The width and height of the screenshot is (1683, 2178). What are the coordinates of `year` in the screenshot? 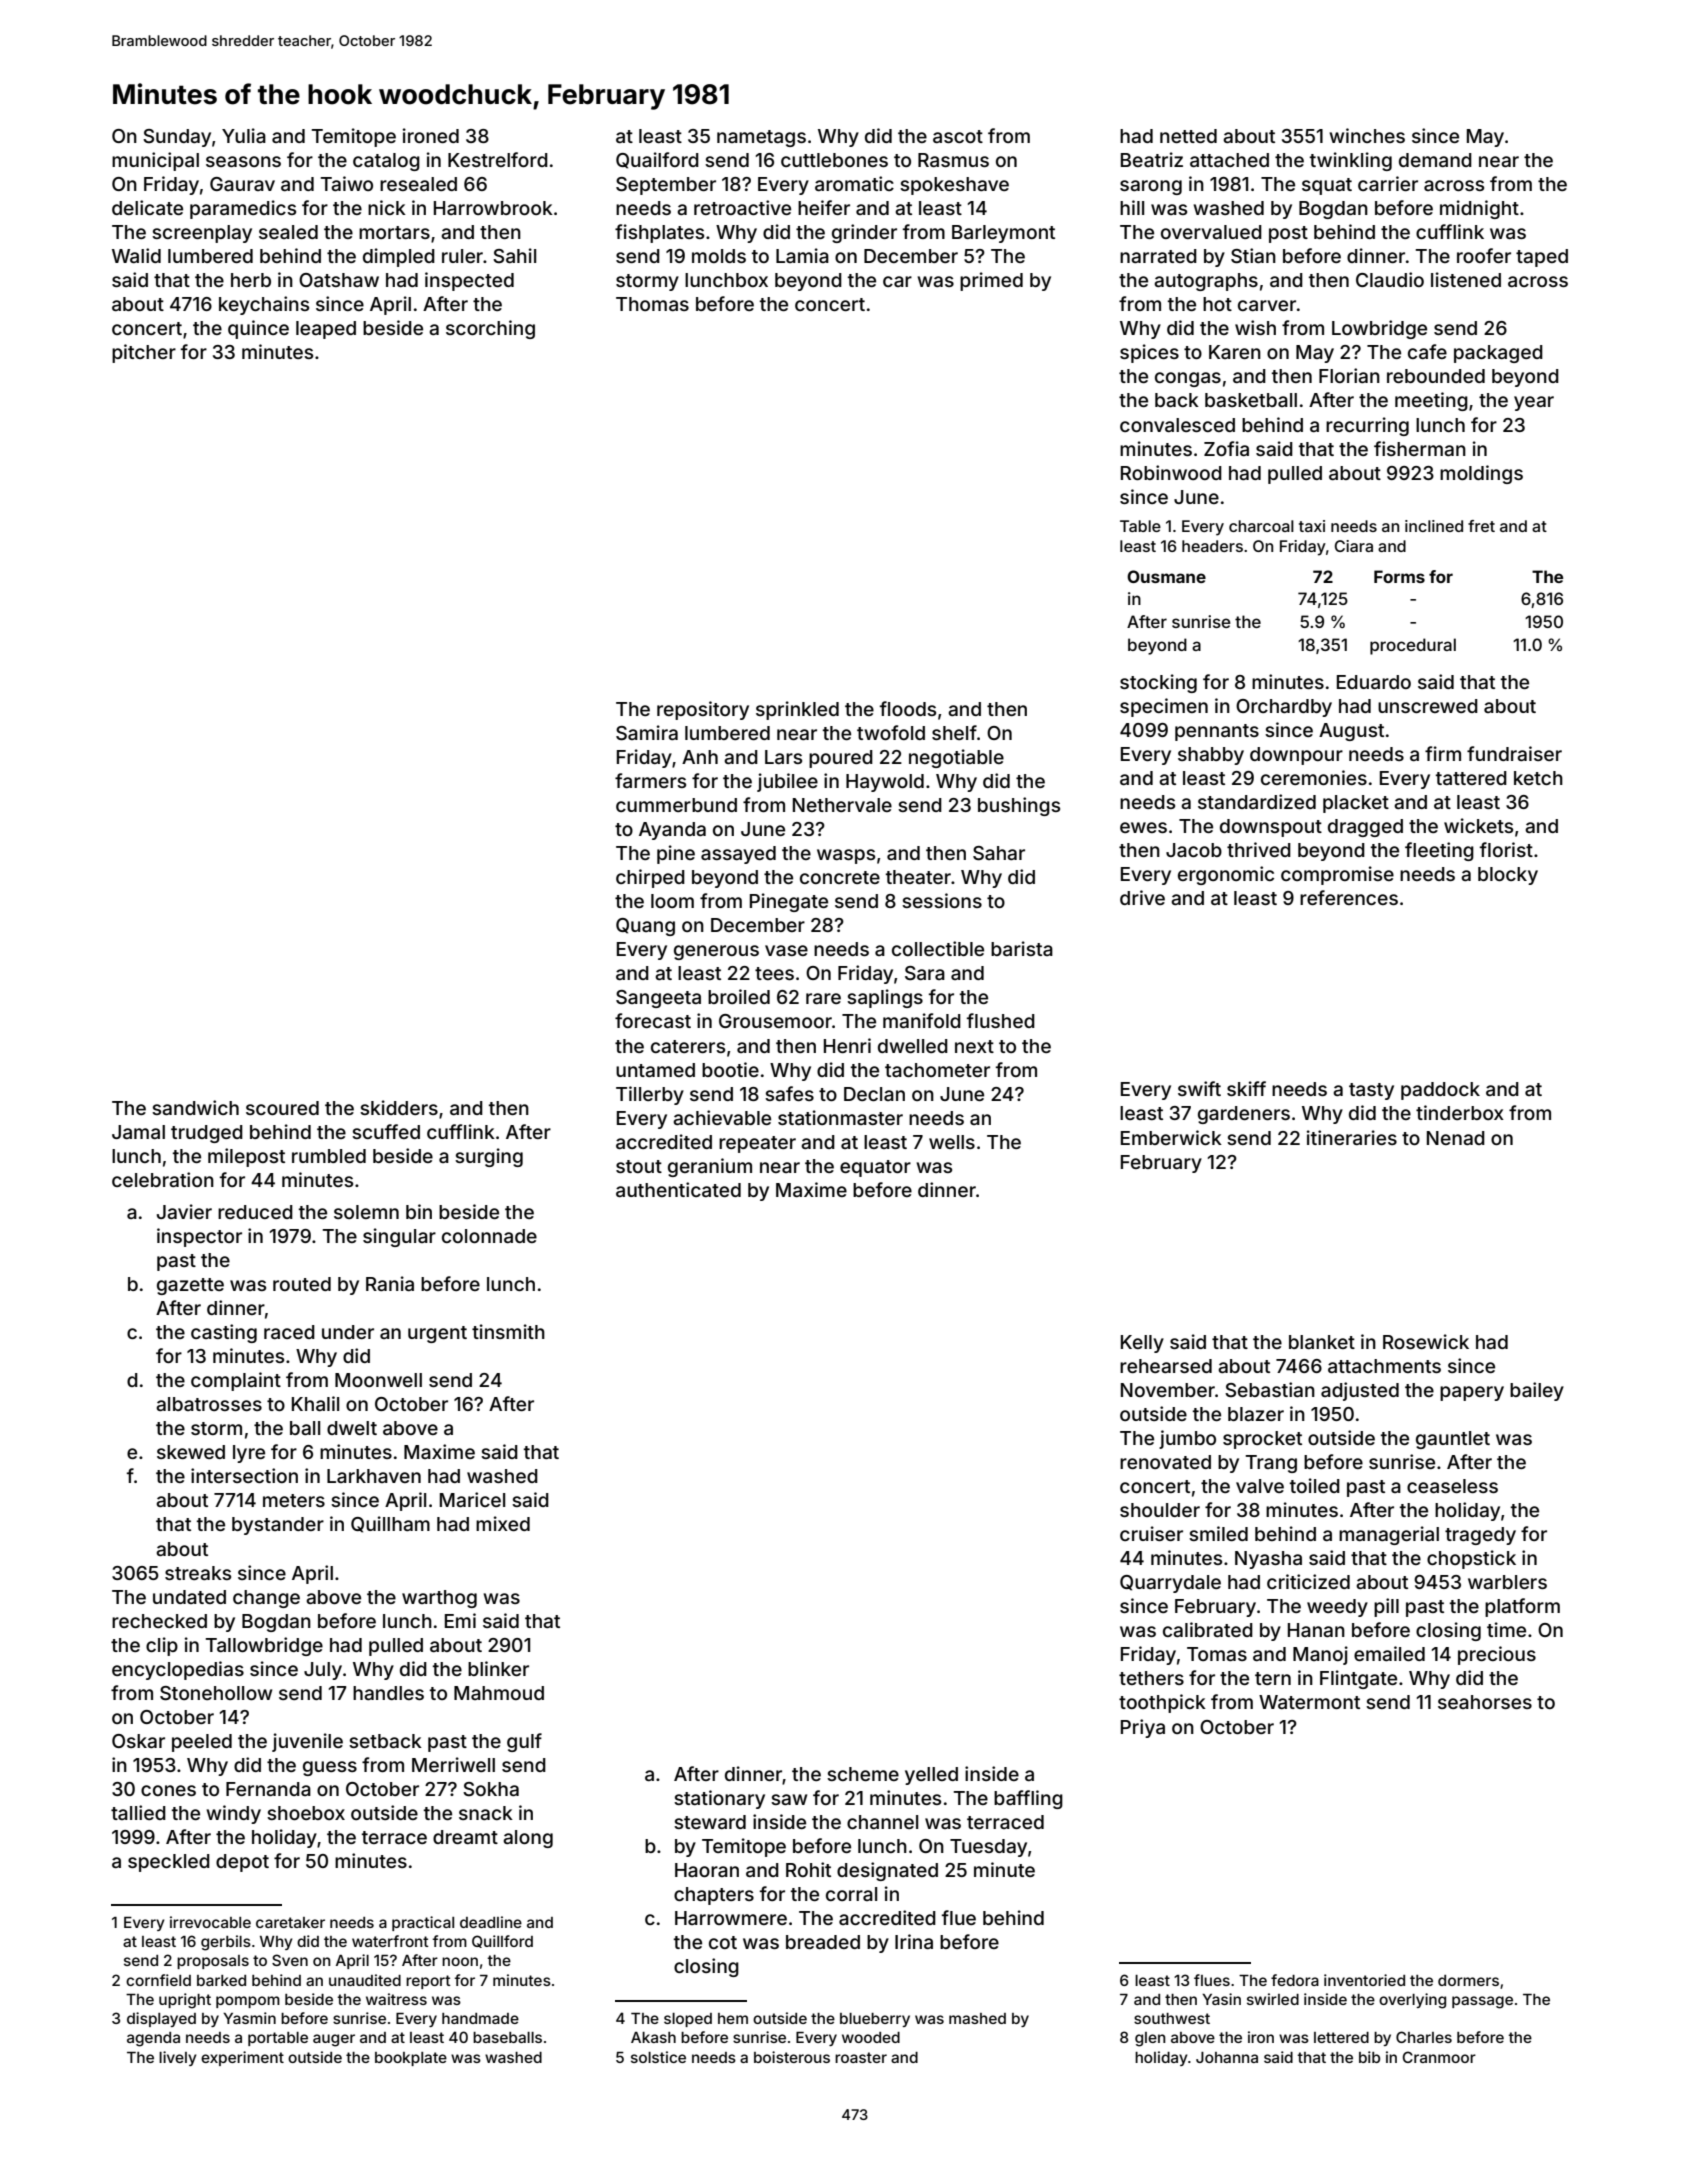 It's located at (1534, 403).
